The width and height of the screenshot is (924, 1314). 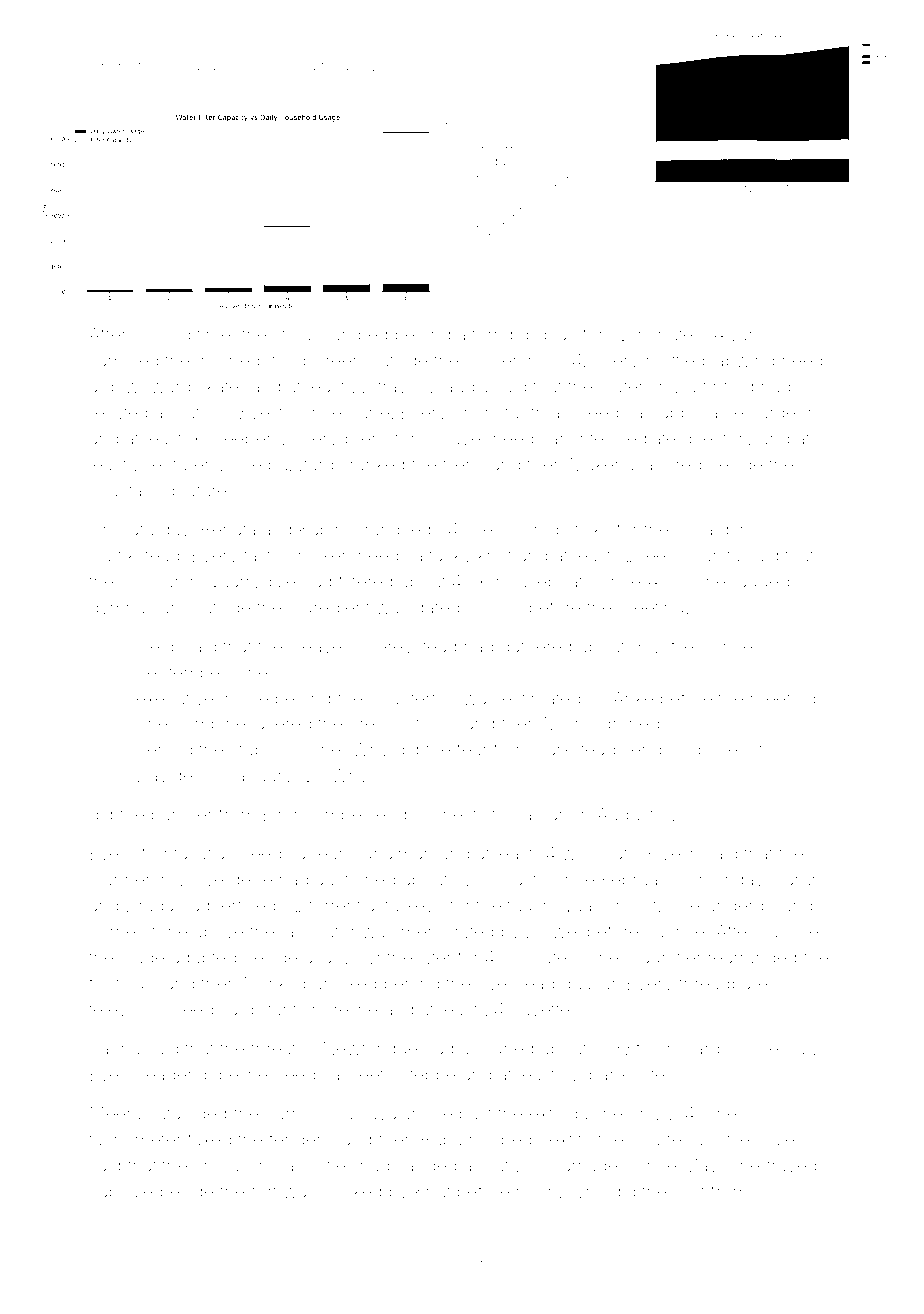 What do you see at coordinates (579, 1115) in the screenshot?
I see `extinguisher` at bounding box center [579, 1115].
